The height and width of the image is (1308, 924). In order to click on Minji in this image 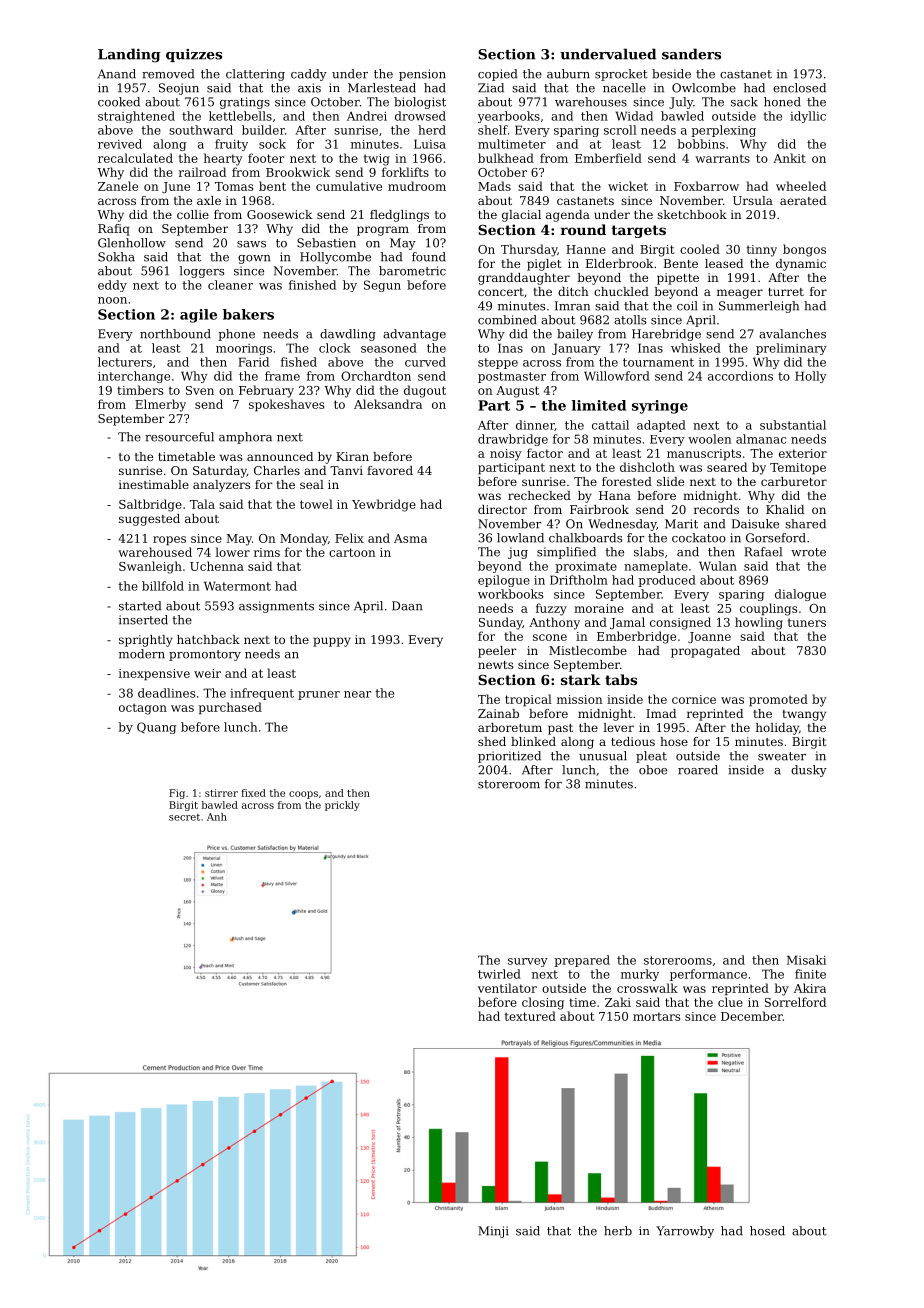, I will do `click(493, 1232)`.
